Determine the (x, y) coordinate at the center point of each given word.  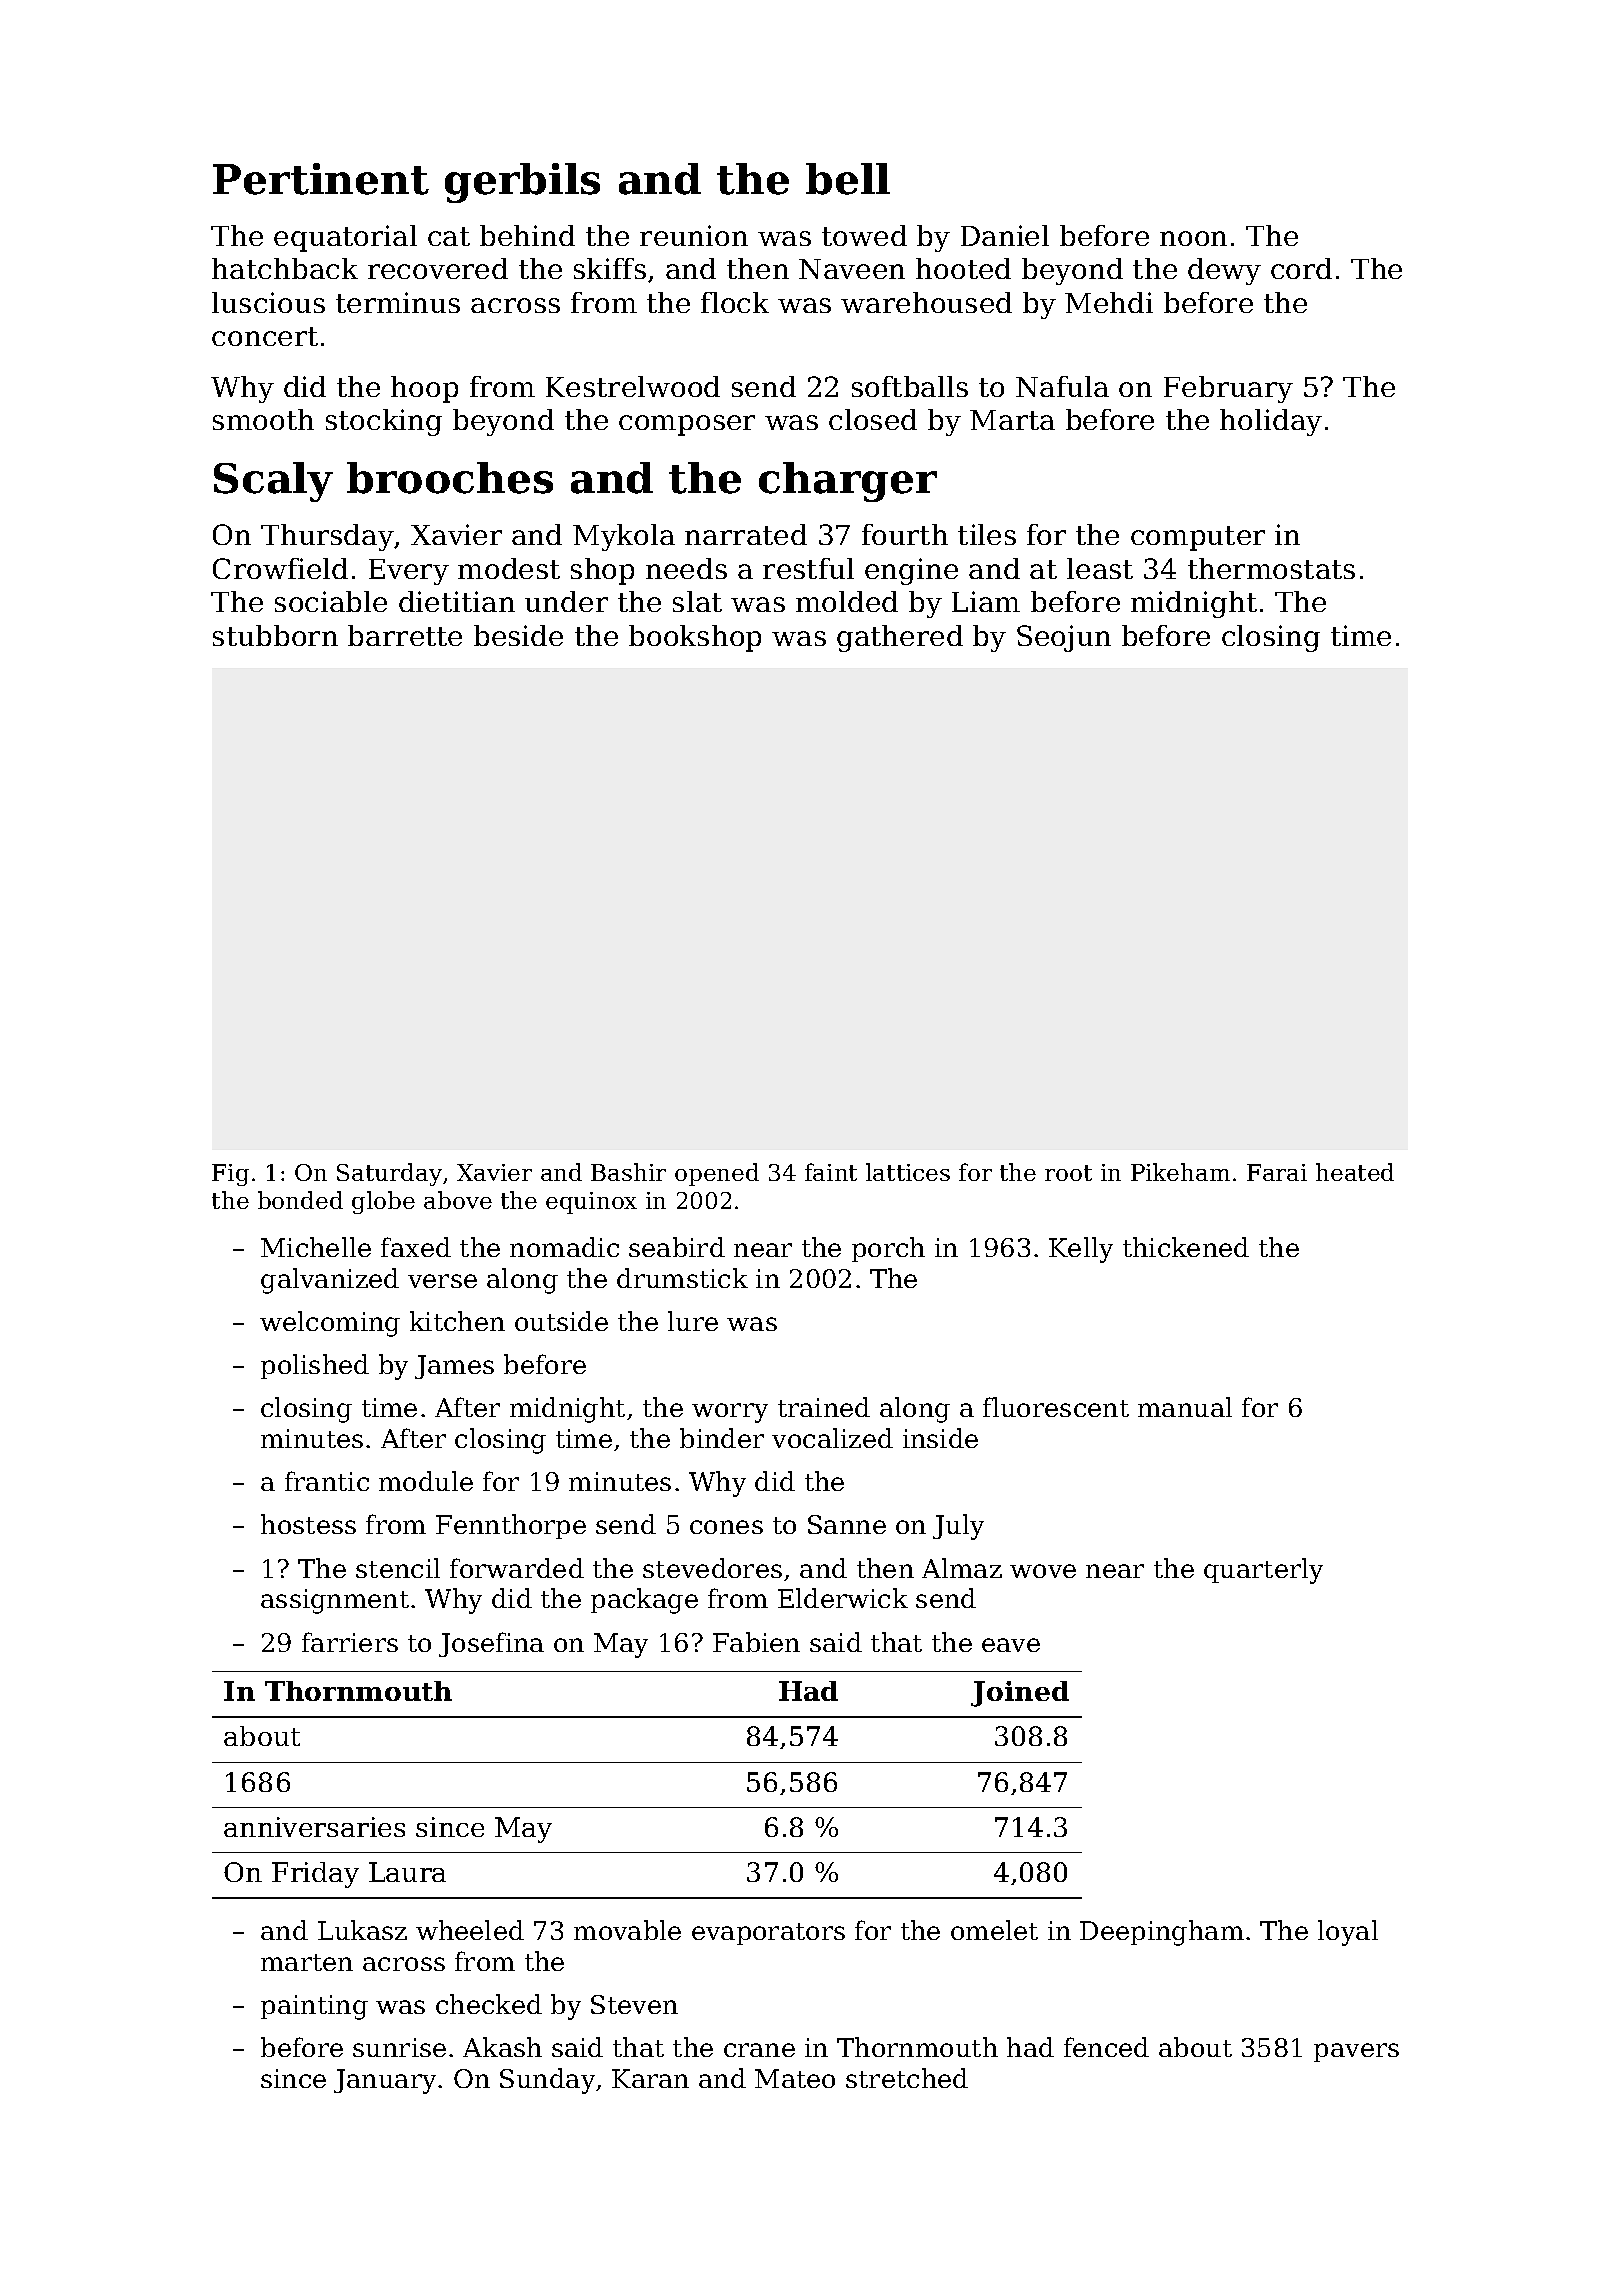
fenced (1106, 2047)
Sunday (547, 2081)
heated (1355, 1172)
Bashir (628, 1172)
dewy (1224, 271)
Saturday (389, 1174)
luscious (268, 302)
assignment (335, 1601)
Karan (650, 2078)
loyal (1348, 1933)
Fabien (756, 1642)
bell (848, 179)
